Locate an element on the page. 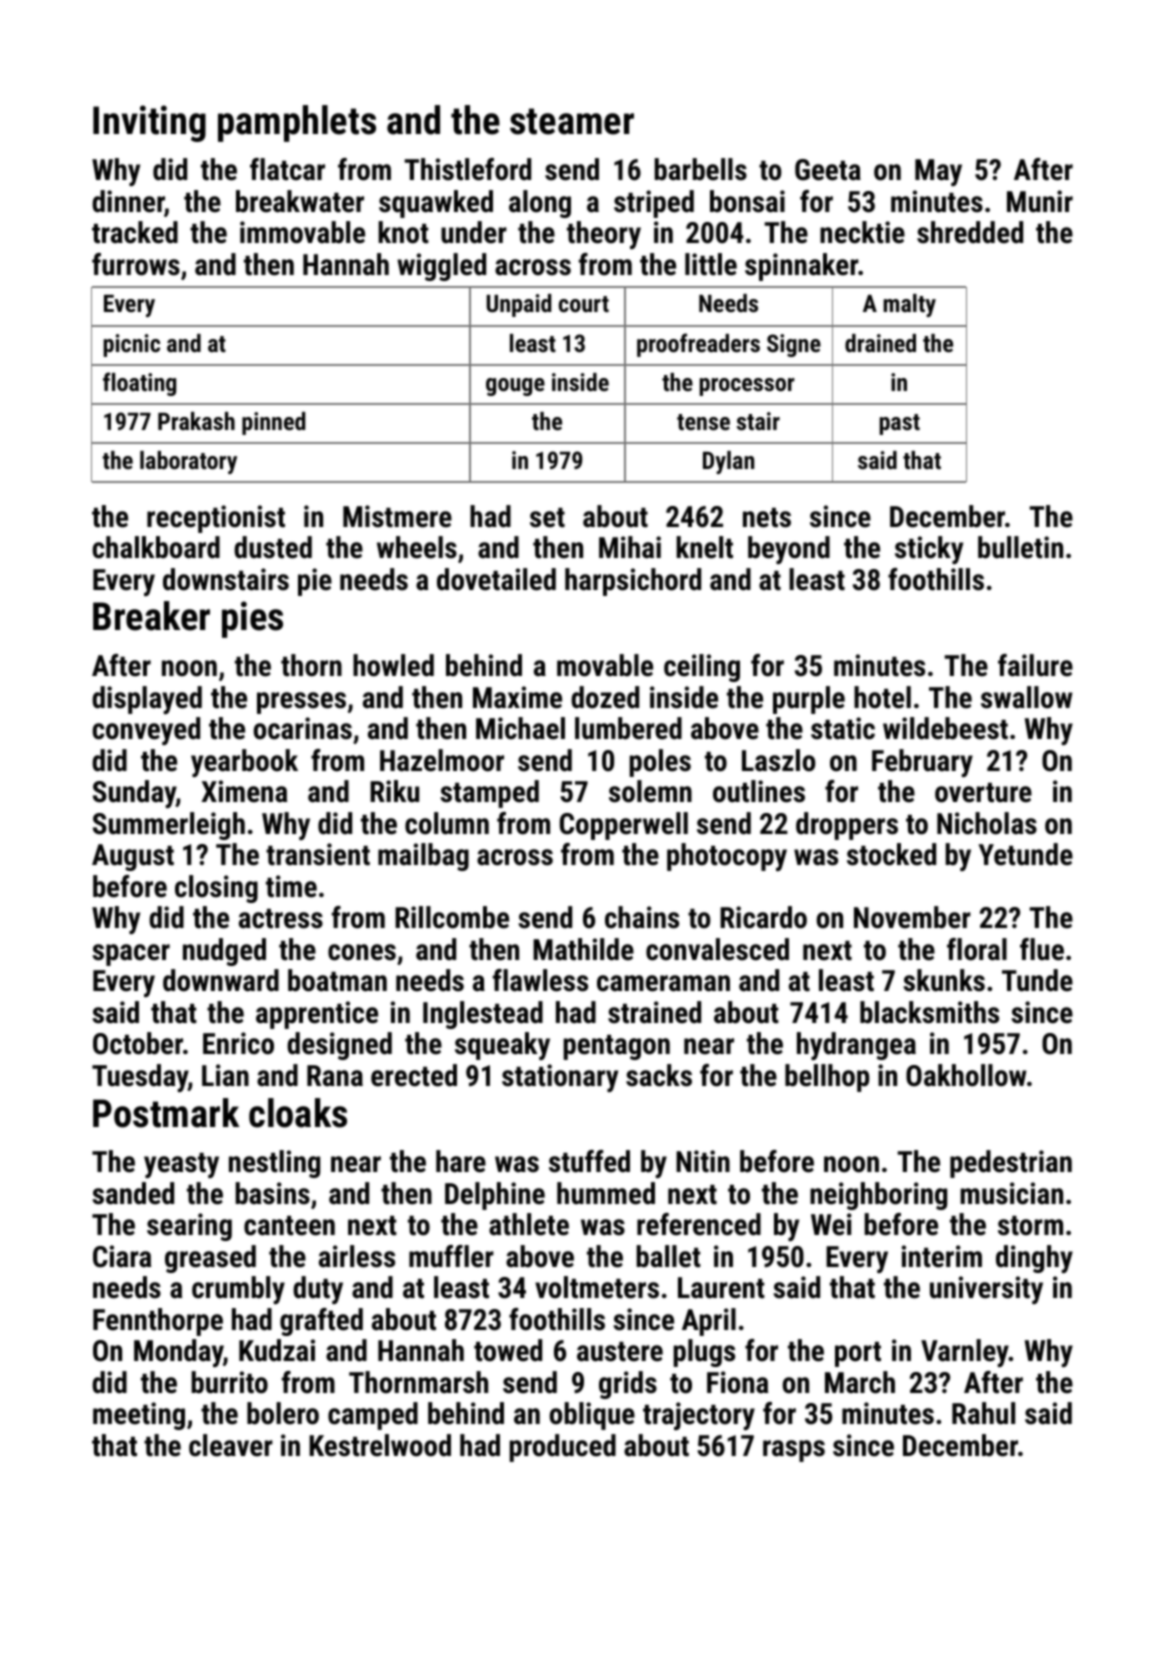 Image resolution: width=1165 pixels, height=1654 pixels. droppers is located at coordinates (847, 826).
